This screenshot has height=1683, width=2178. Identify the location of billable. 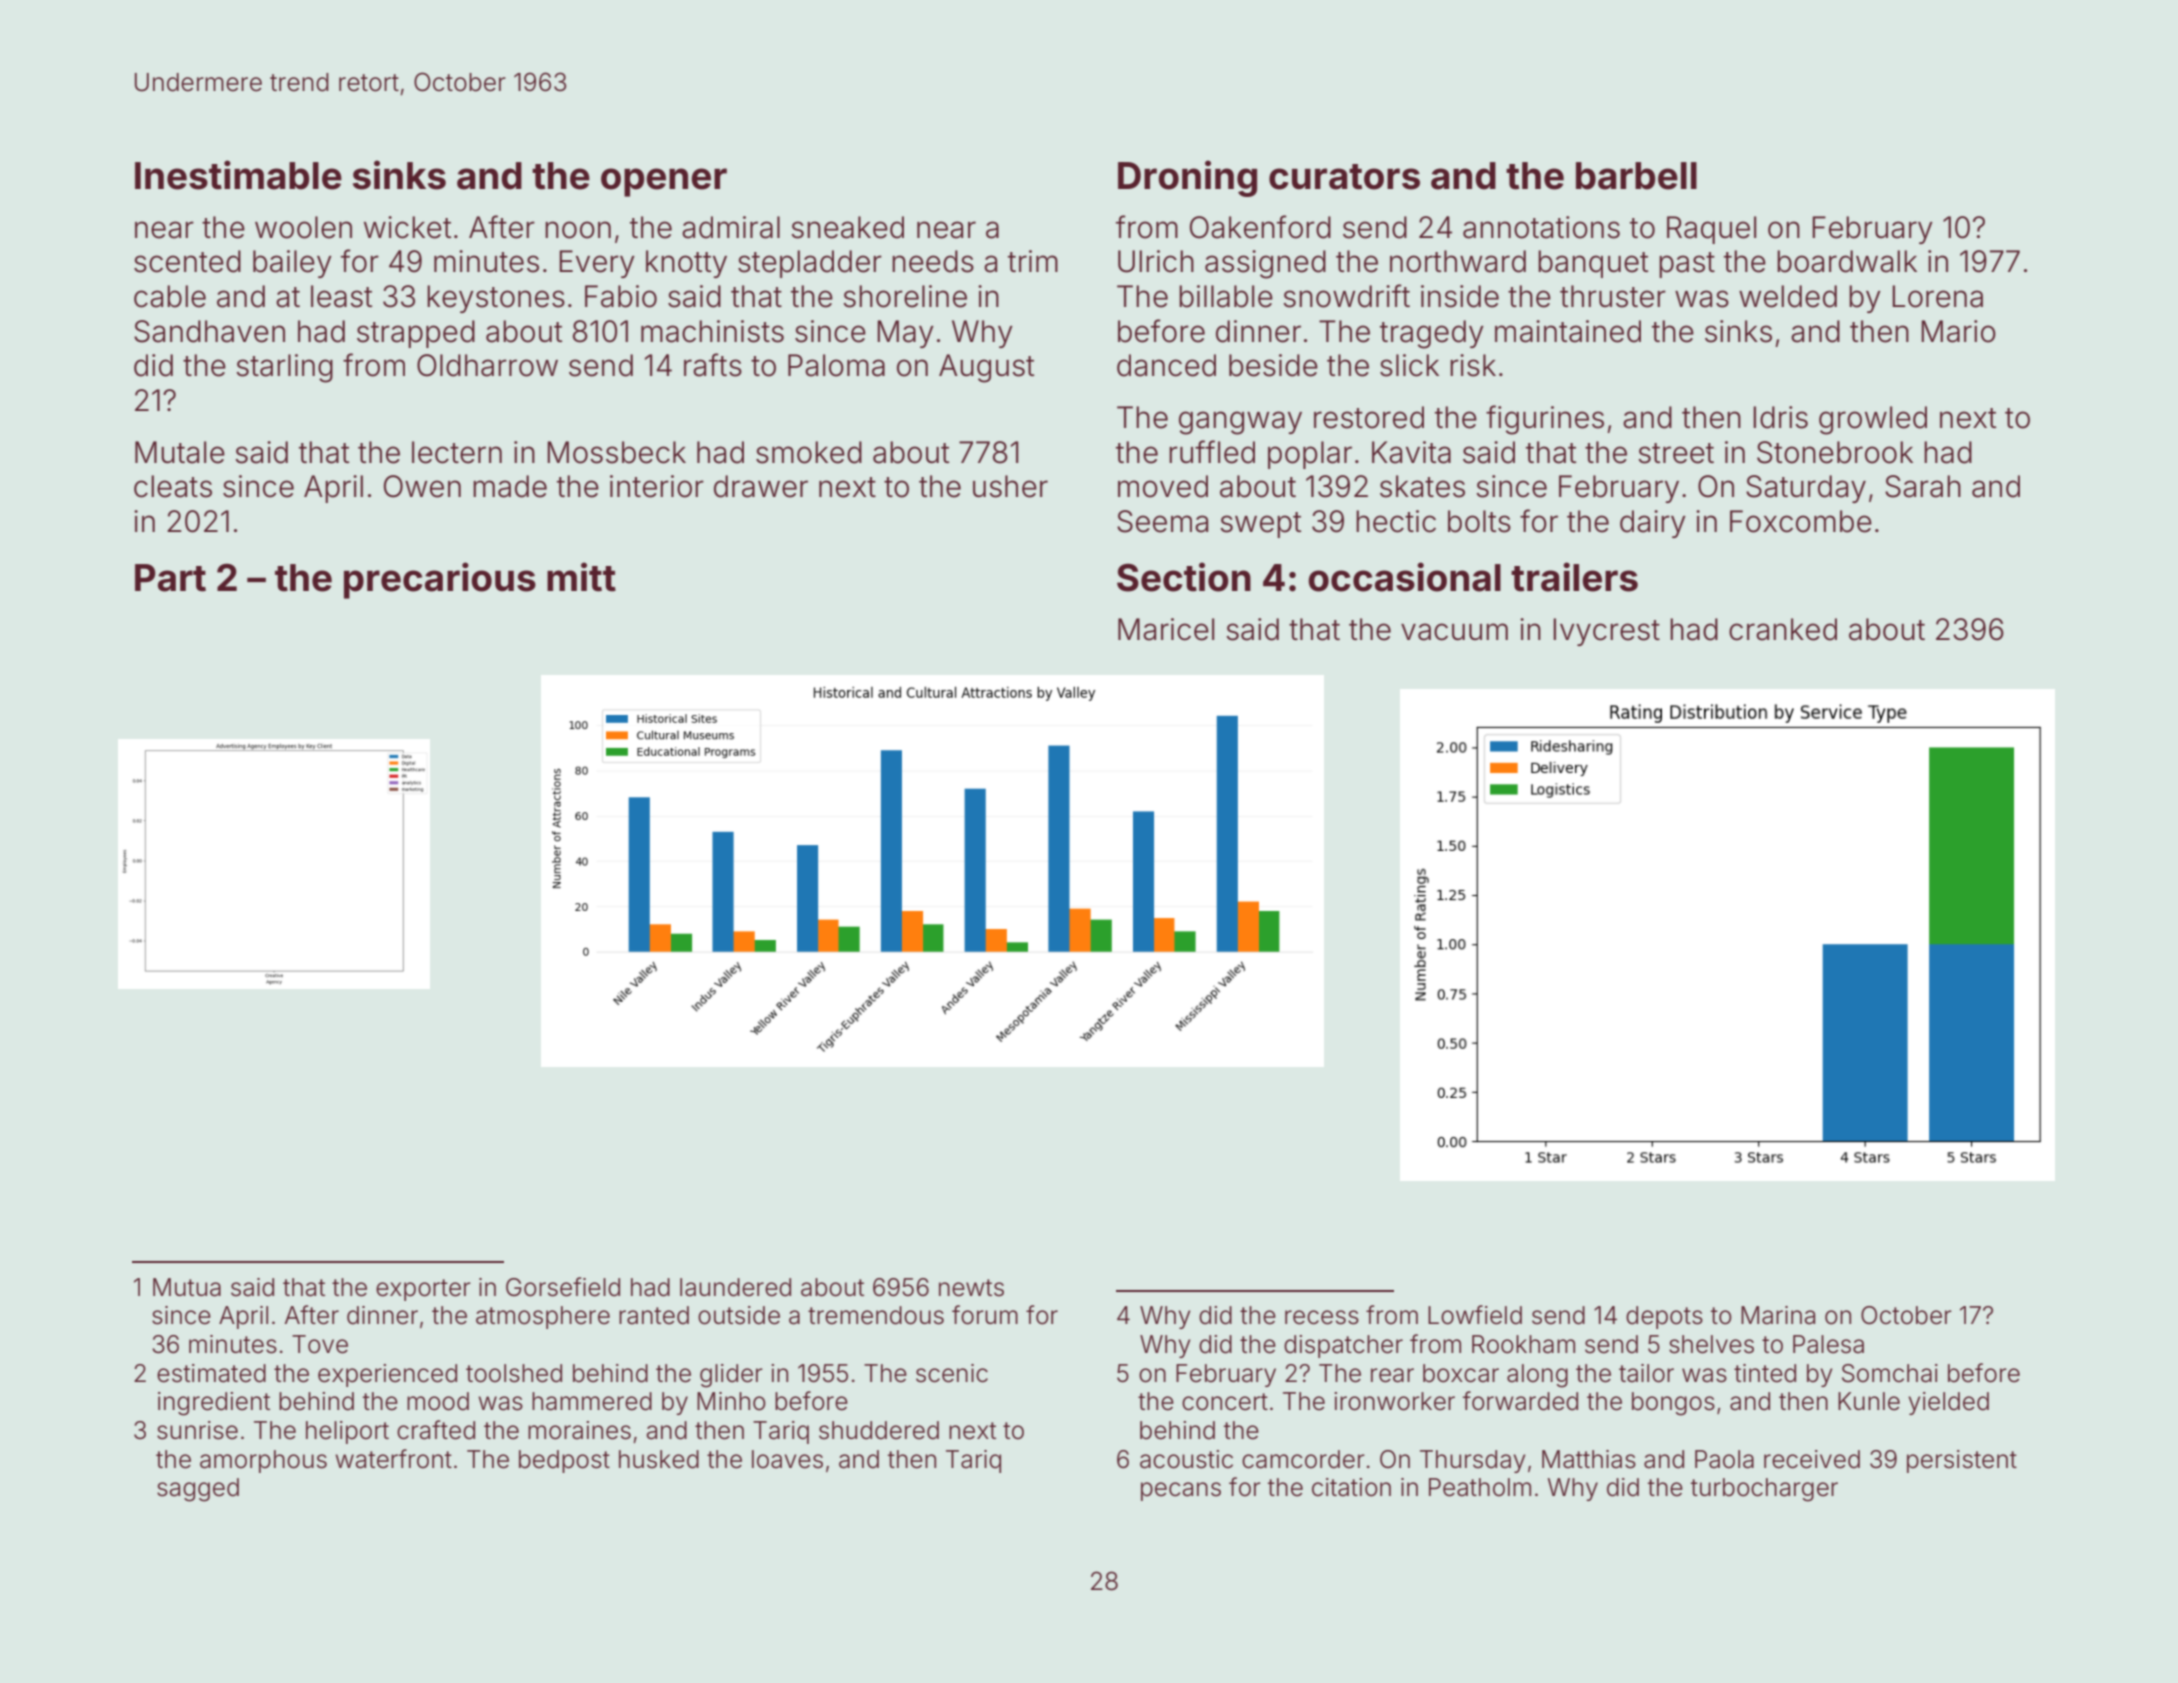
(1226, 296).
